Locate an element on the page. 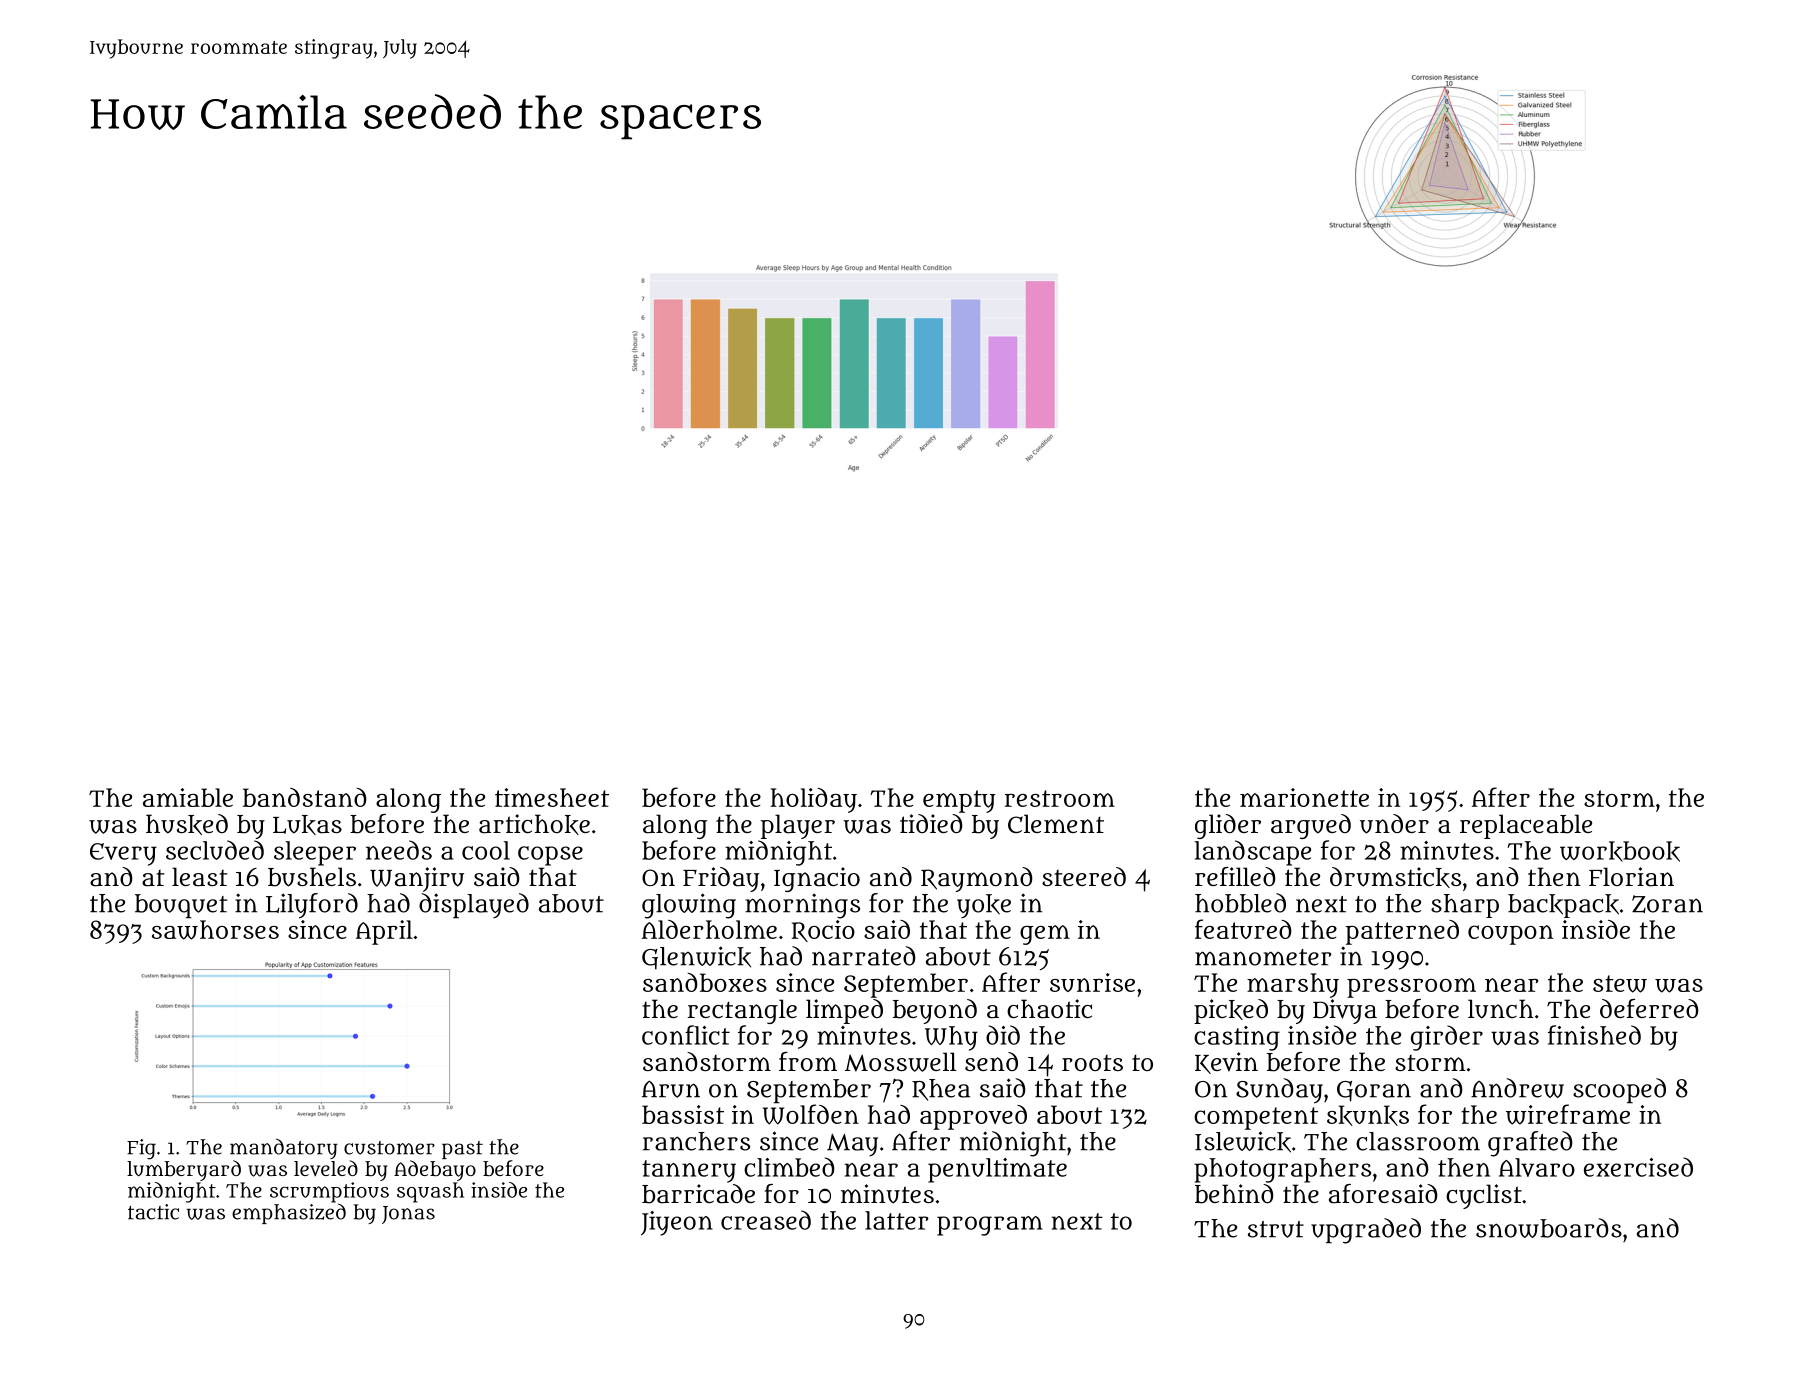  casting is located at coordinates (1237, 1038).
